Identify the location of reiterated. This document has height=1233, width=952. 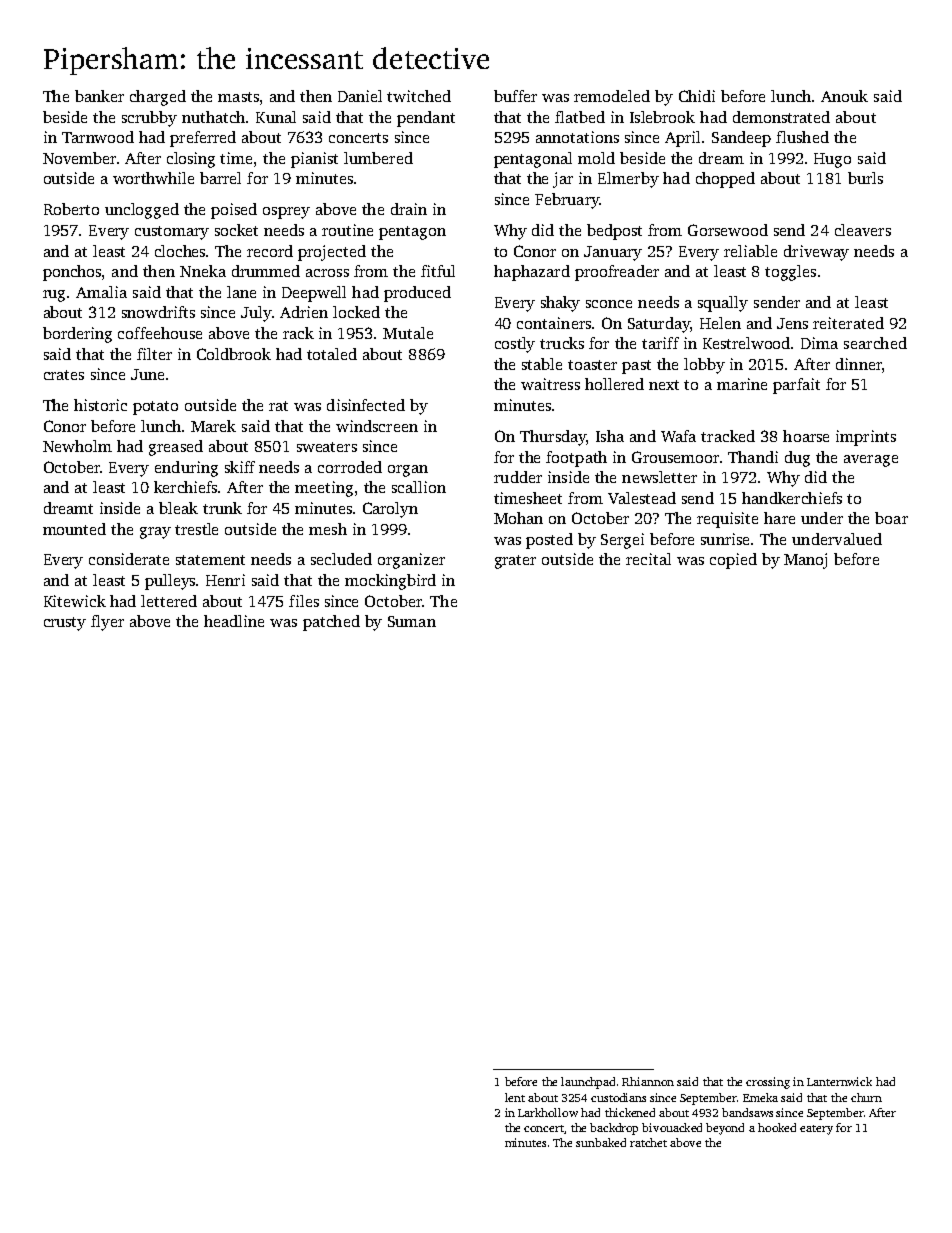
(848, 323).
